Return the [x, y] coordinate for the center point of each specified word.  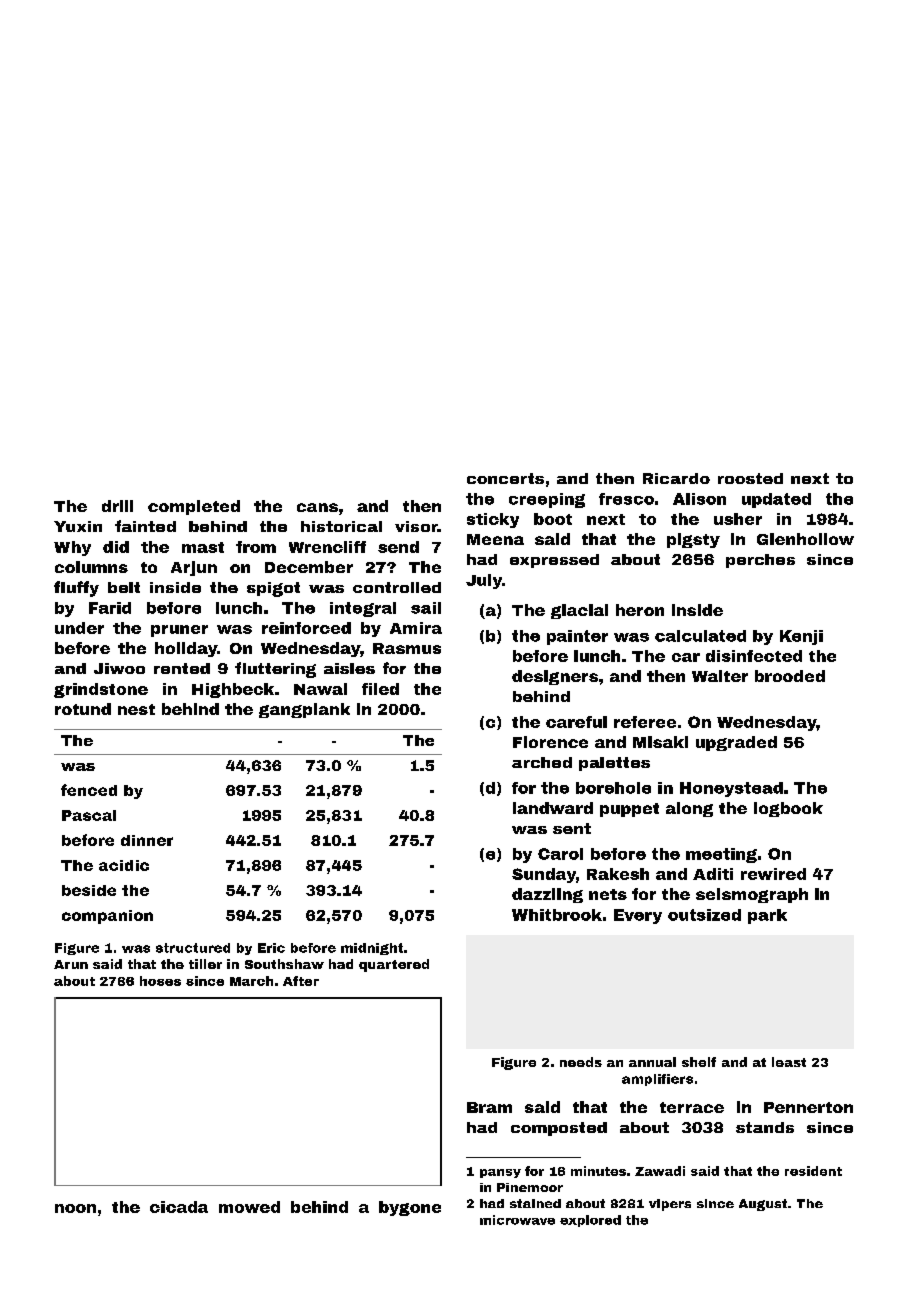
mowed [249, 1207]
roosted [750, 478]
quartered [394, 965]
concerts [505, 478]
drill [117, 506]
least [789, 1062]
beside [89, 890]
